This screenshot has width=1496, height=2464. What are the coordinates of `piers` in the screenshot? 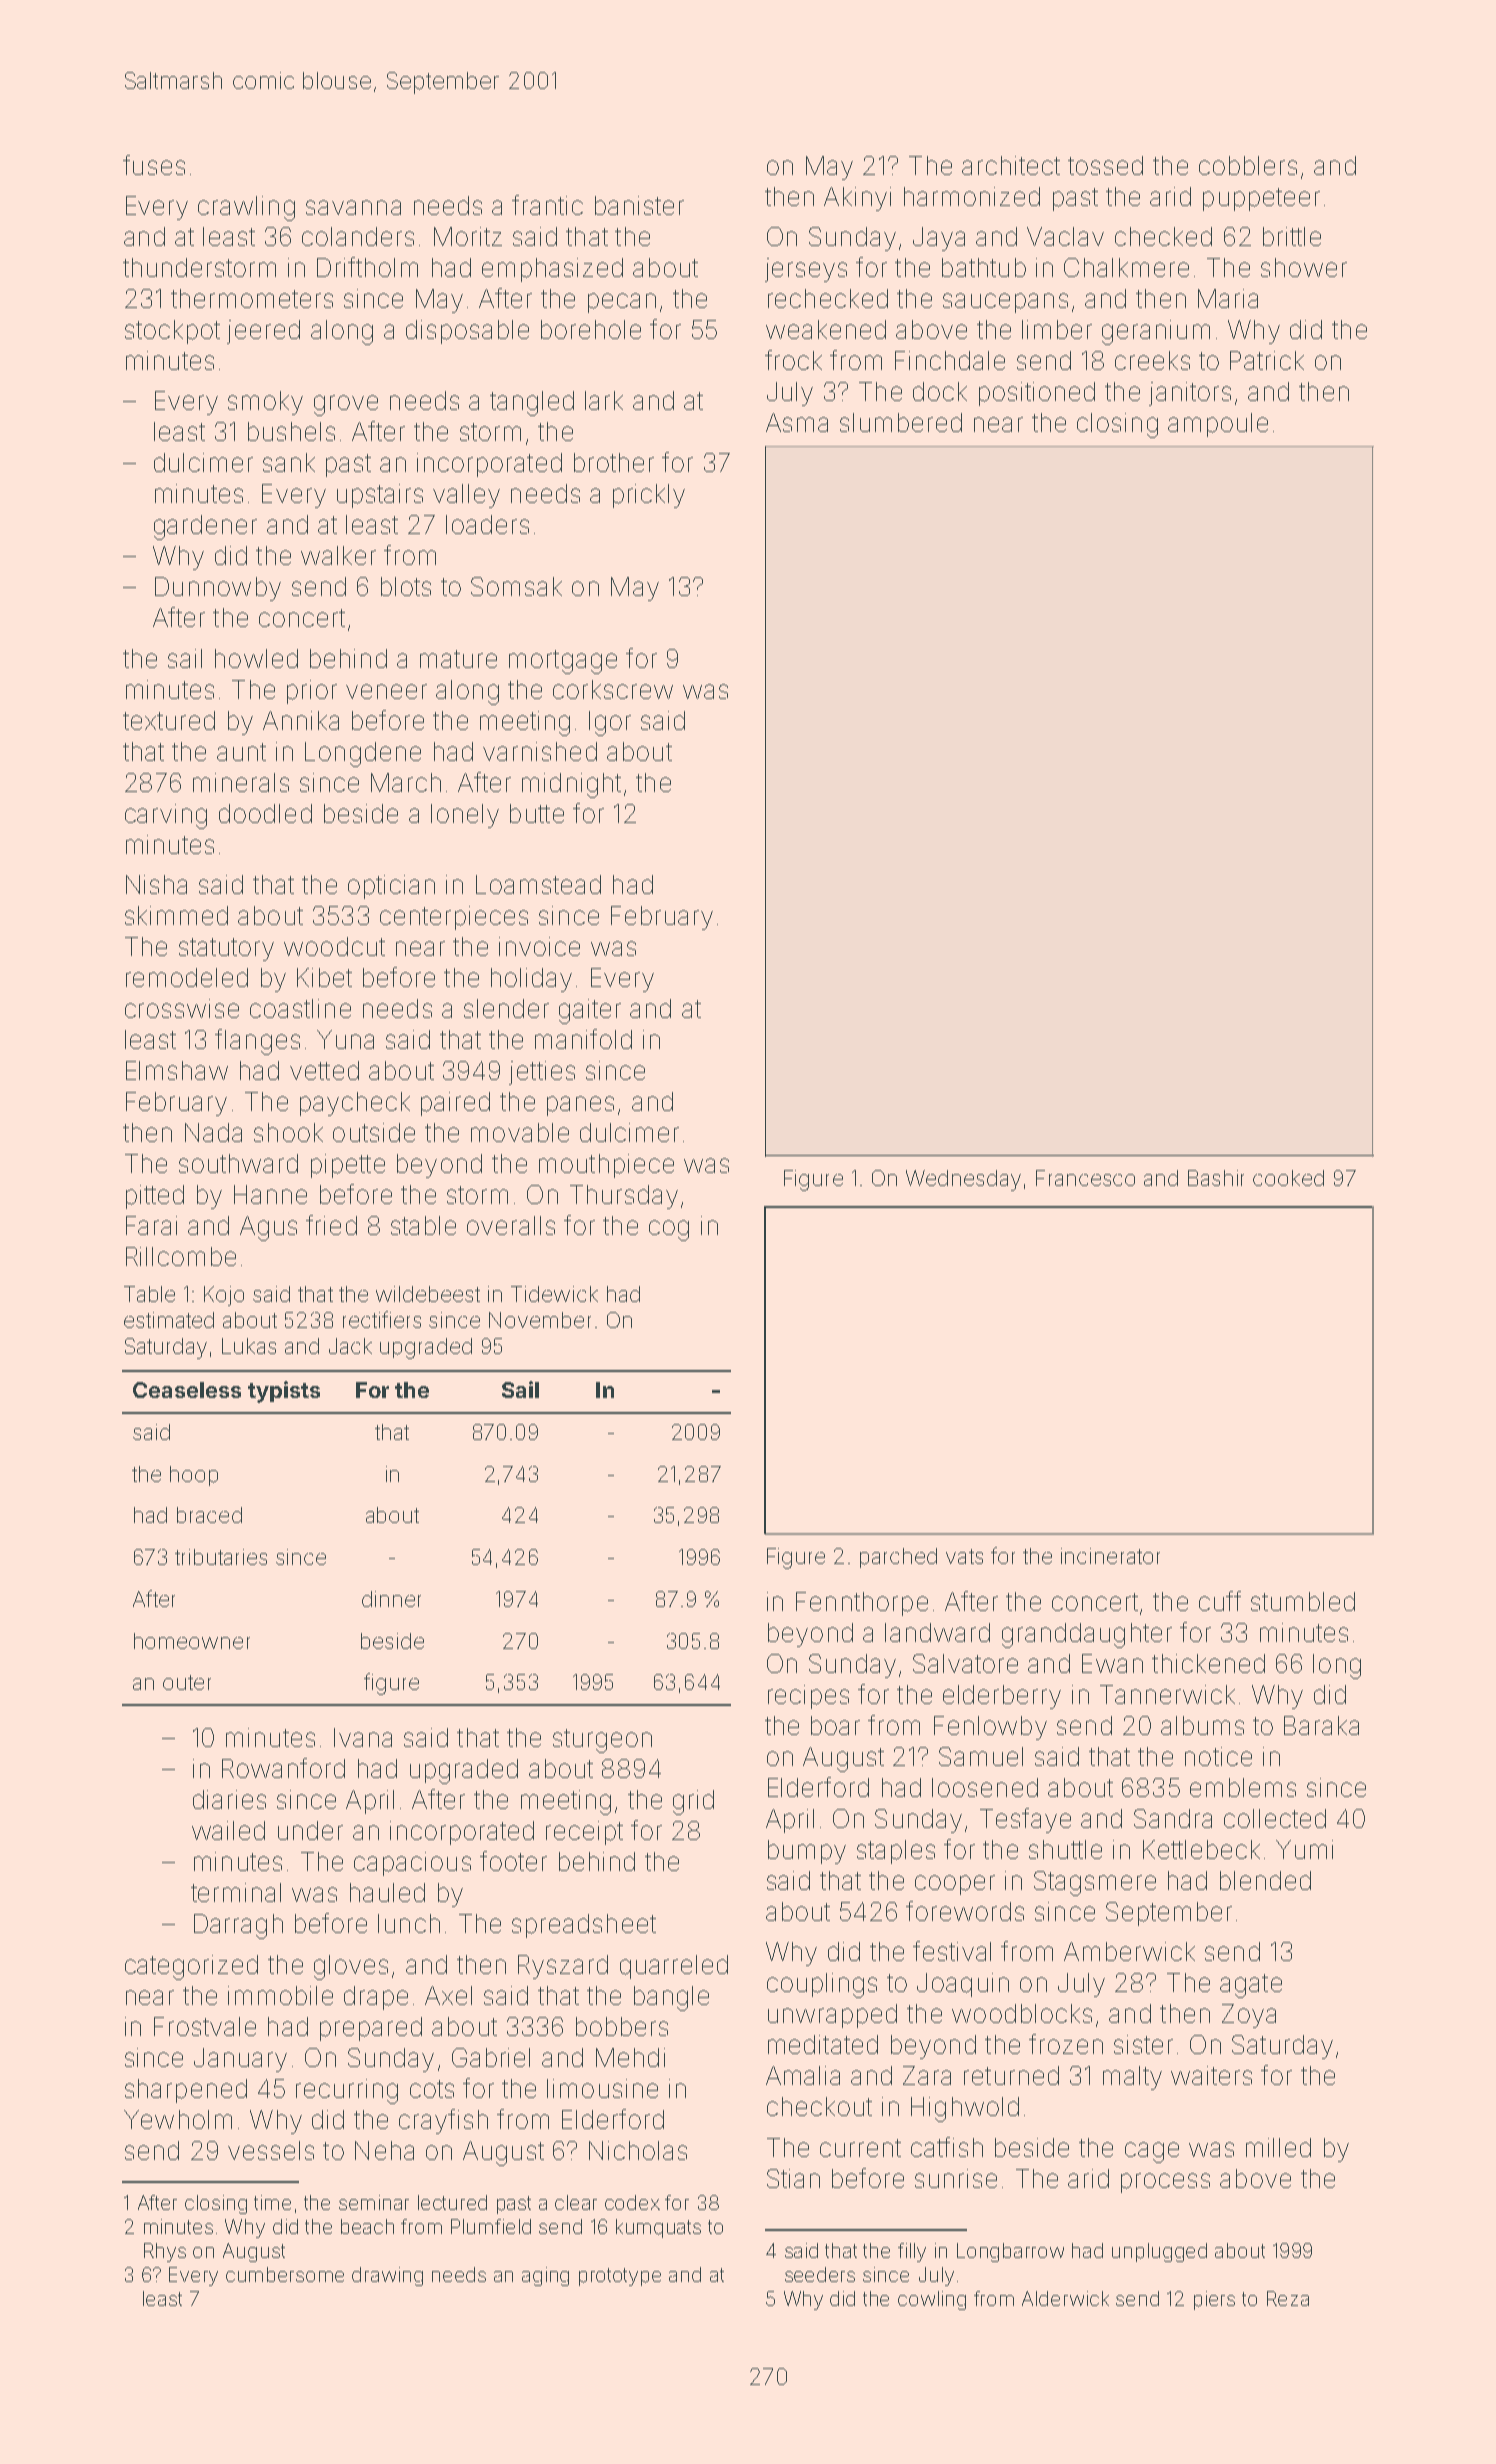 It's located at (1214, 2300).
